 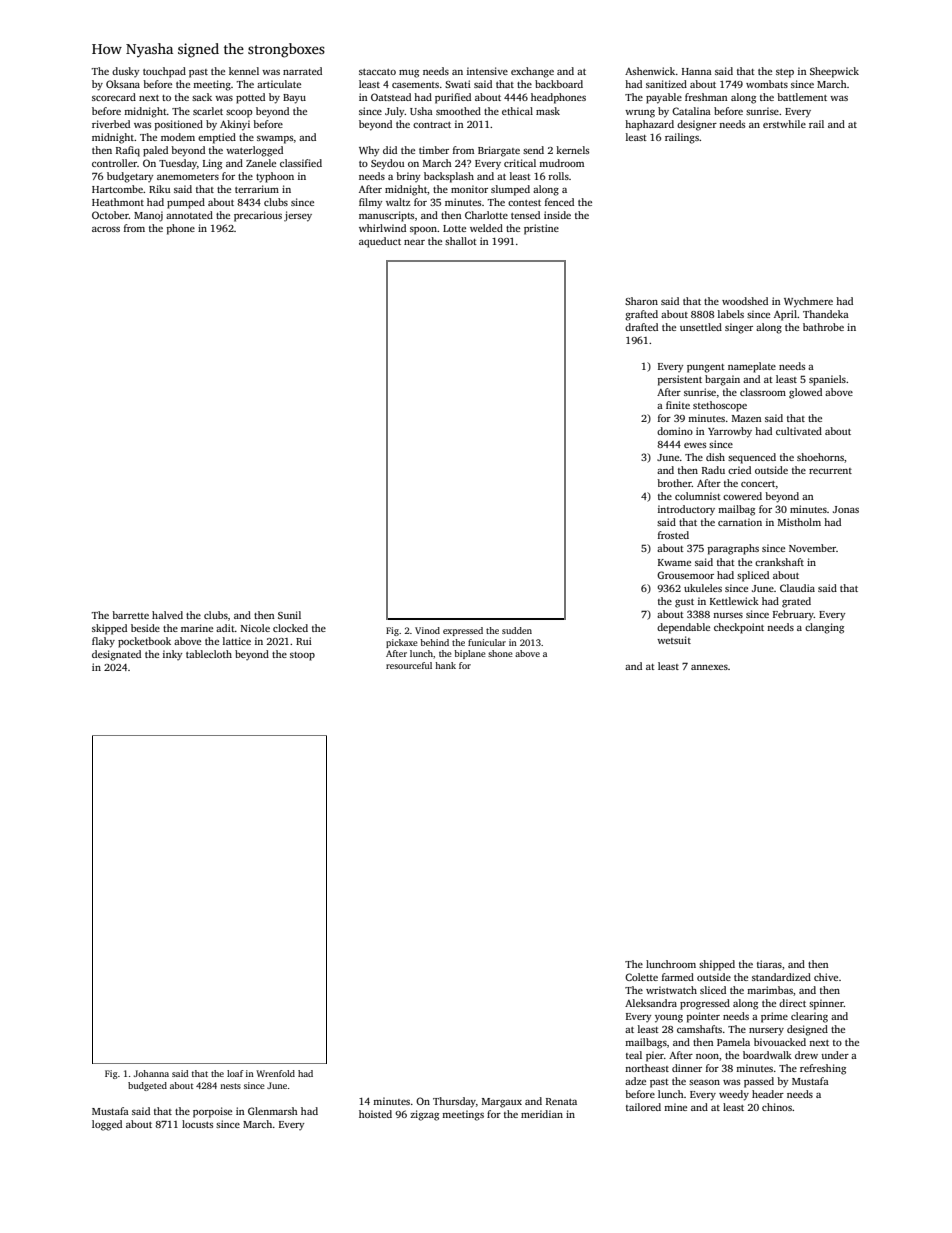 What do you see at coordinates (390, 150) in the screenshot?
I see `did` at bounding box center [390, 150].
